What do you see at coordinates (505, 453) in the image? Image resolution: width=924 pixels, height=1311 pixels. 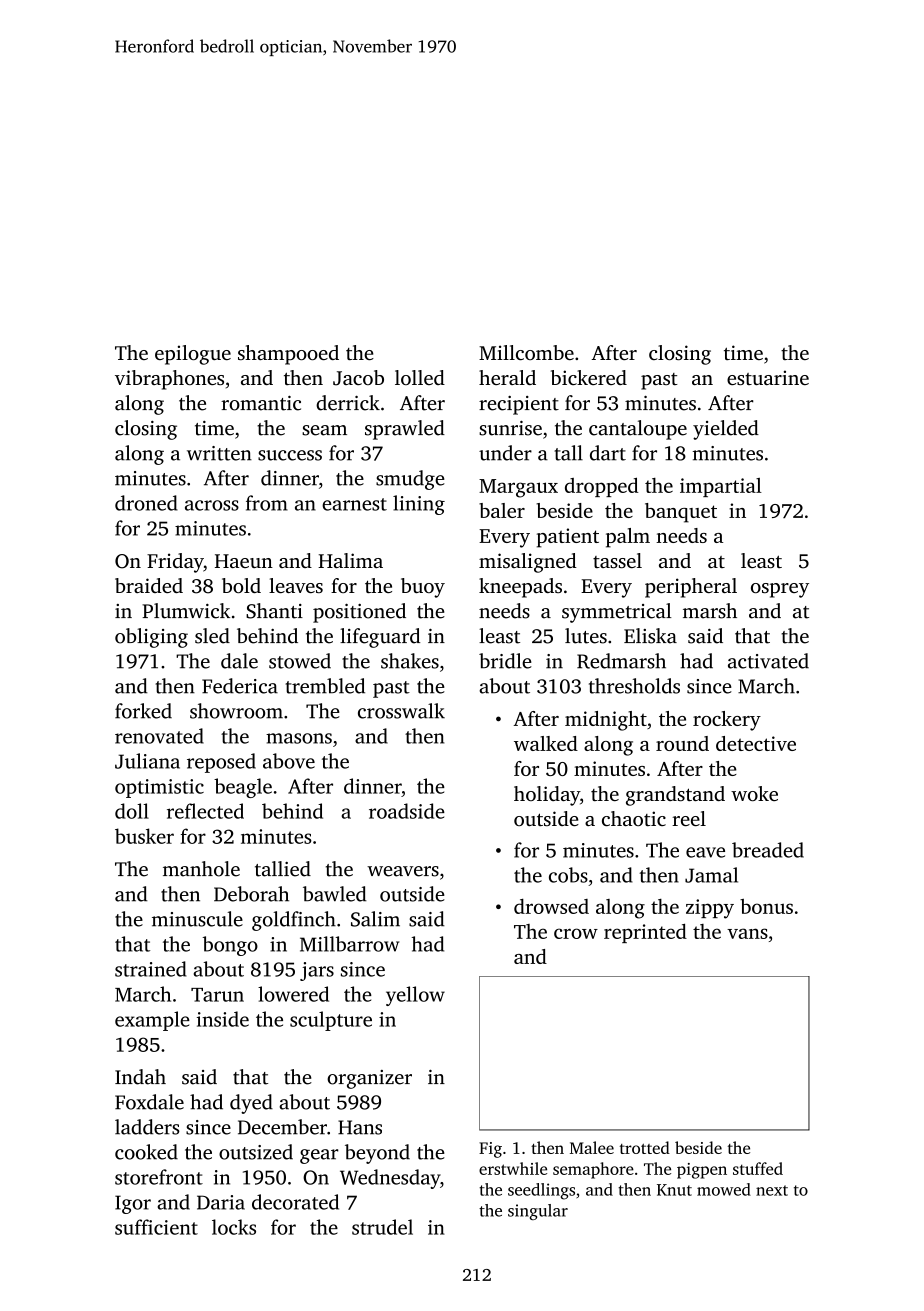 I see `under` at bounding box center [505, 453].
